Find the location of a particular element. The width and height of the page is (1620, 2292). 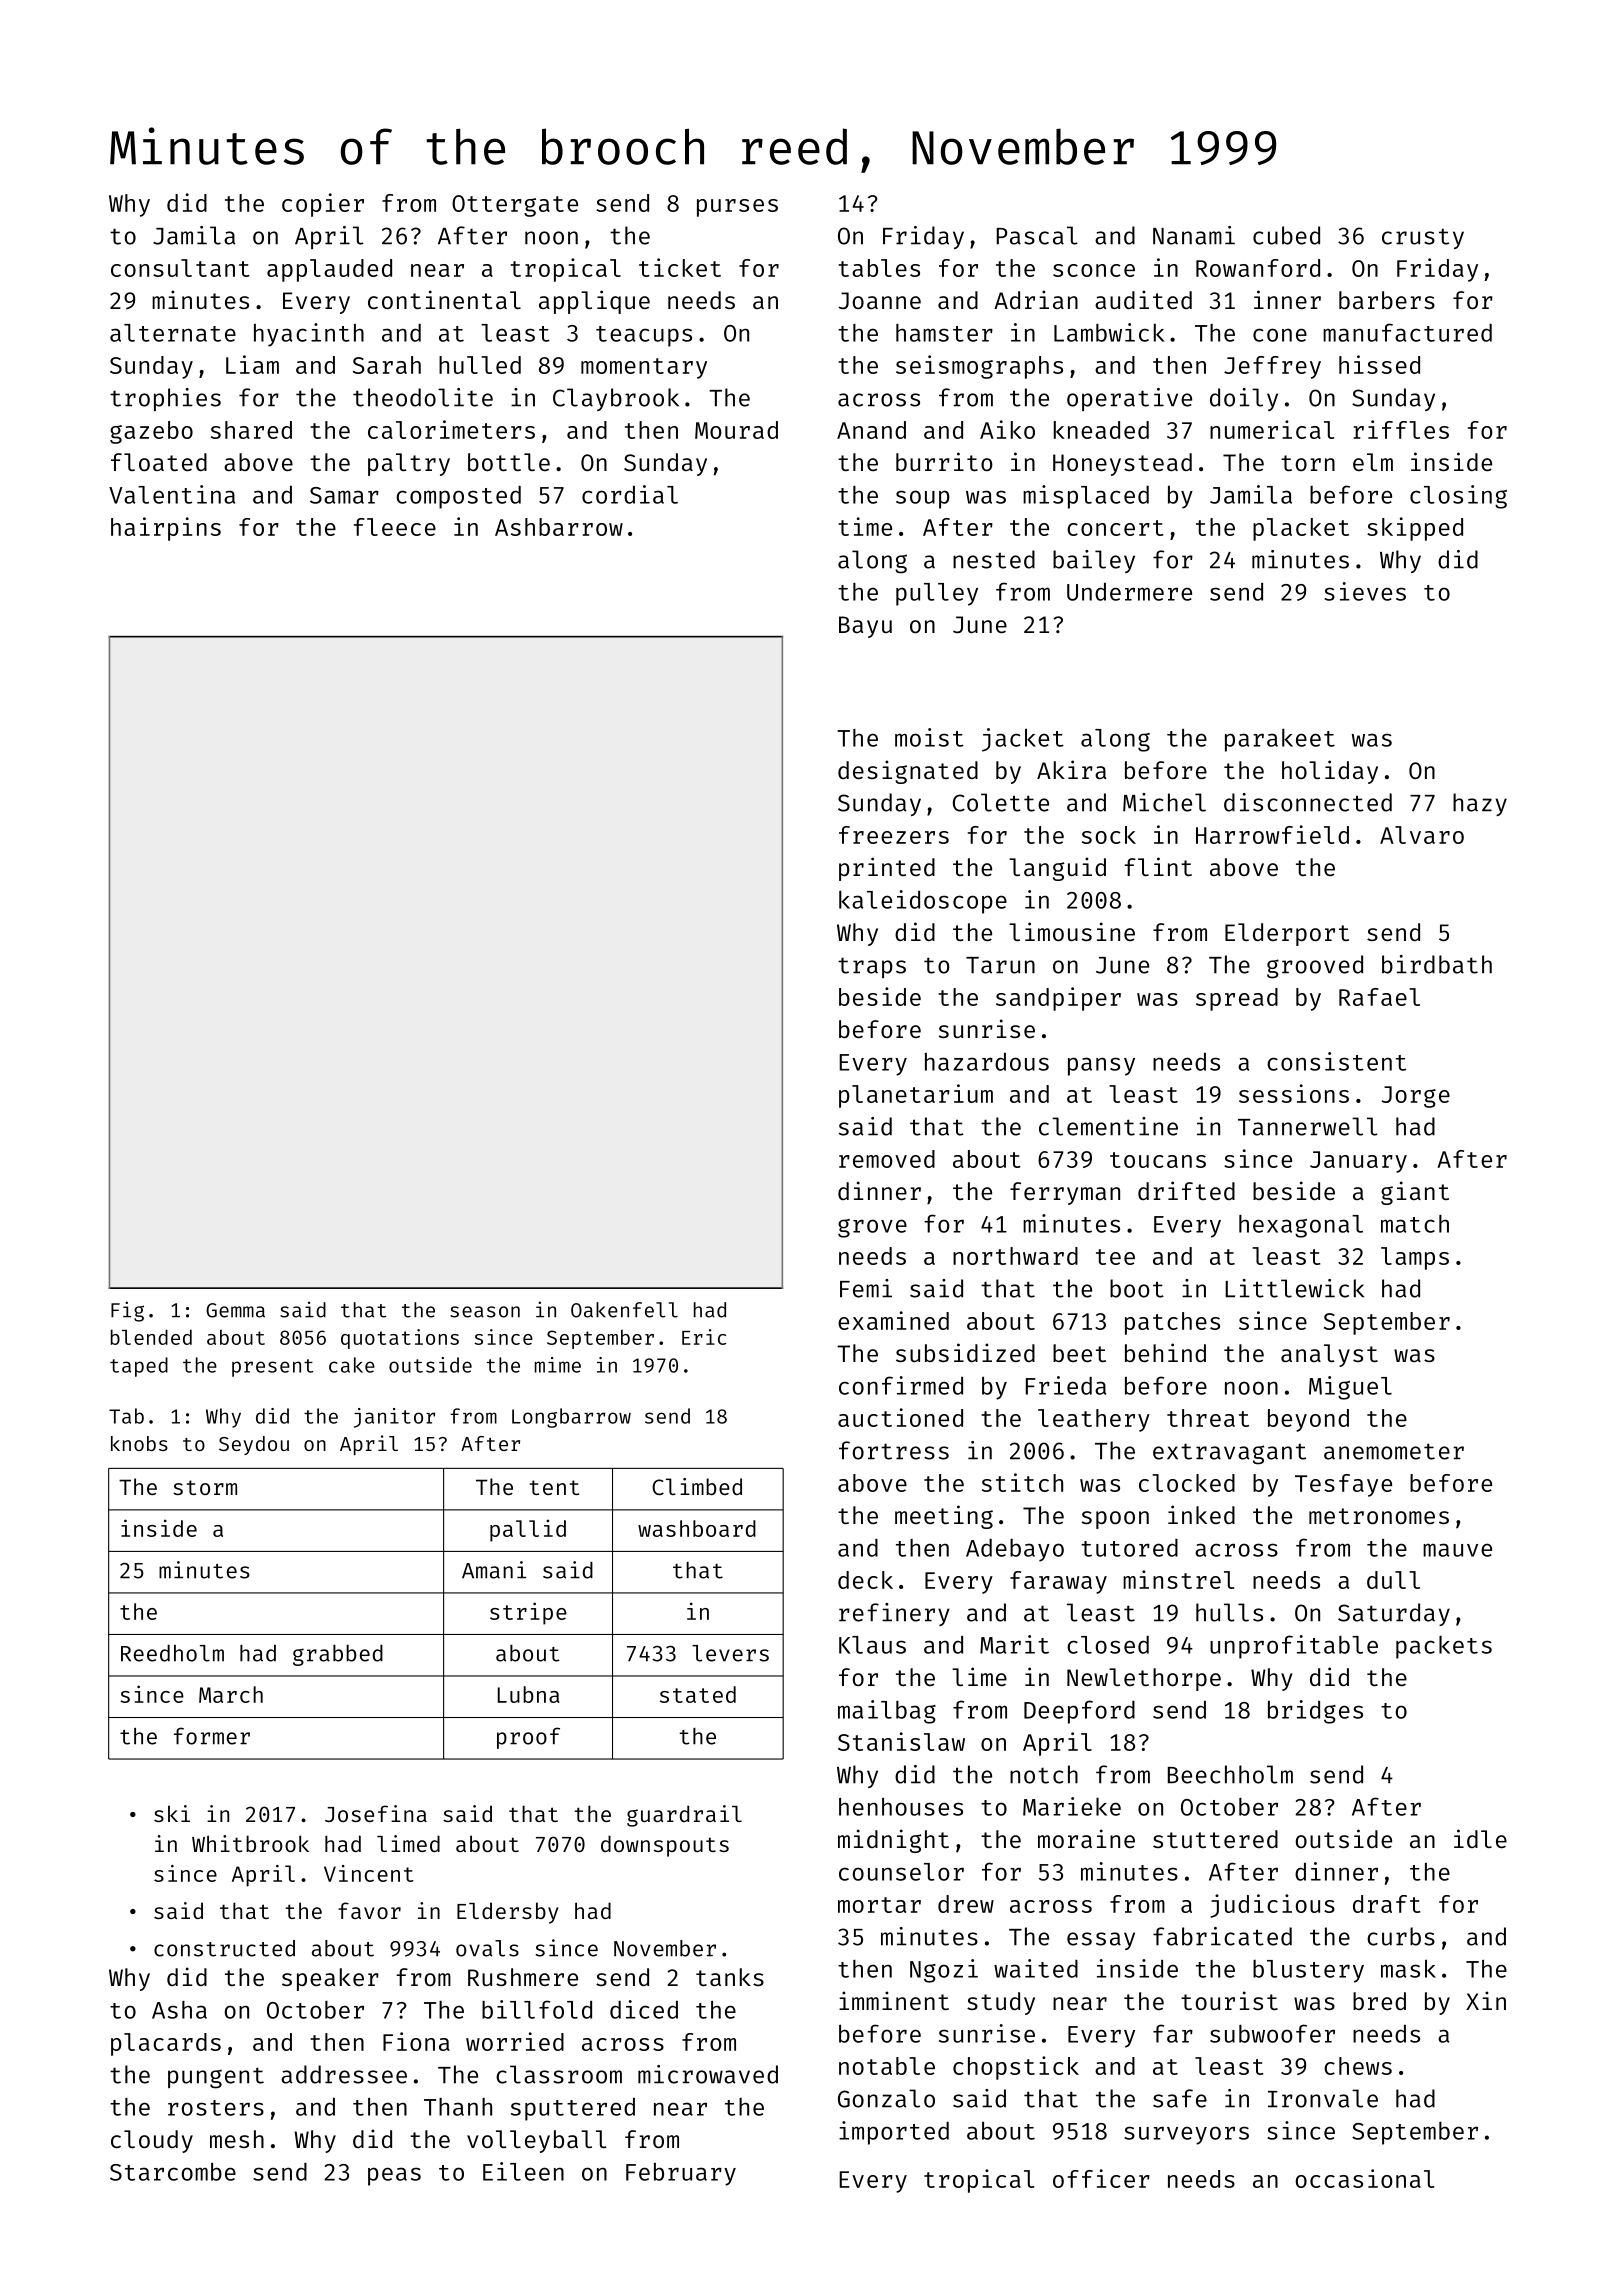

Seydou is located at coordinates (254, 1445).
